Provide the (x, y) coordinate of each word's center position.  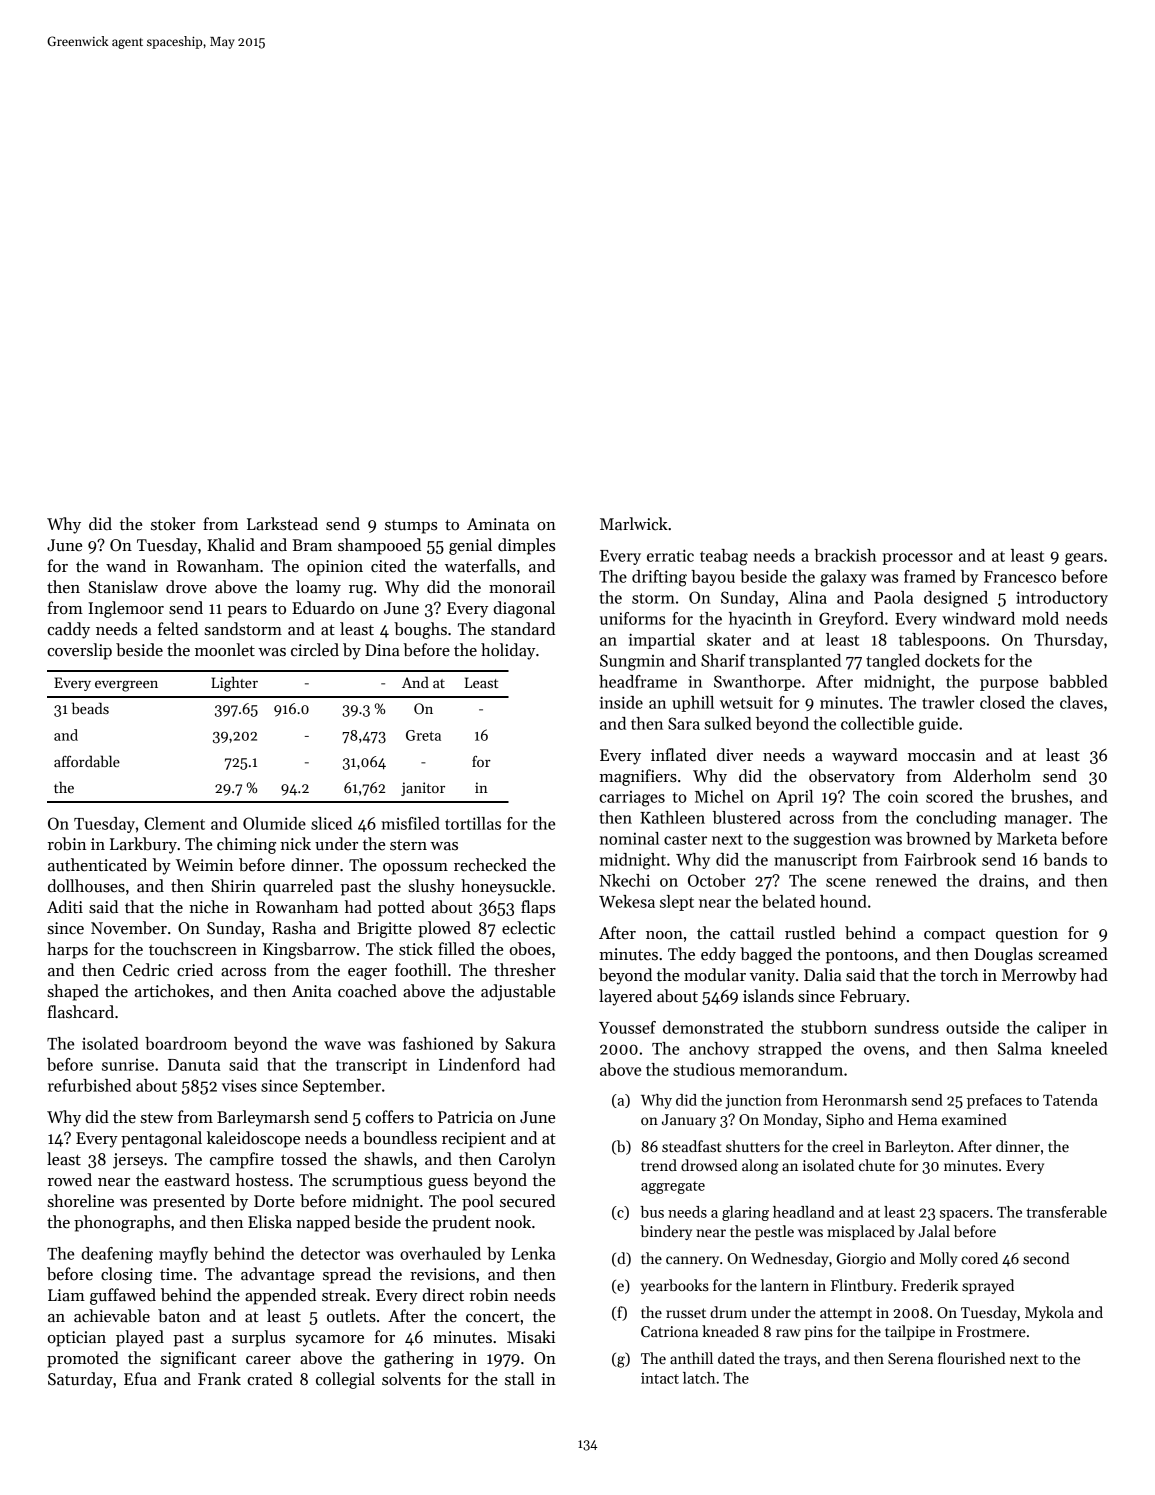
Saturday (80, 1380)
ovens (884, 1050)
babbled (1078, 681)
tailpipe (910, 1332)
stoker (173, 524)
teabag (724, 557)
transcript (371, 1066)
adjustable (518, 992)
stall (520, 1379)
